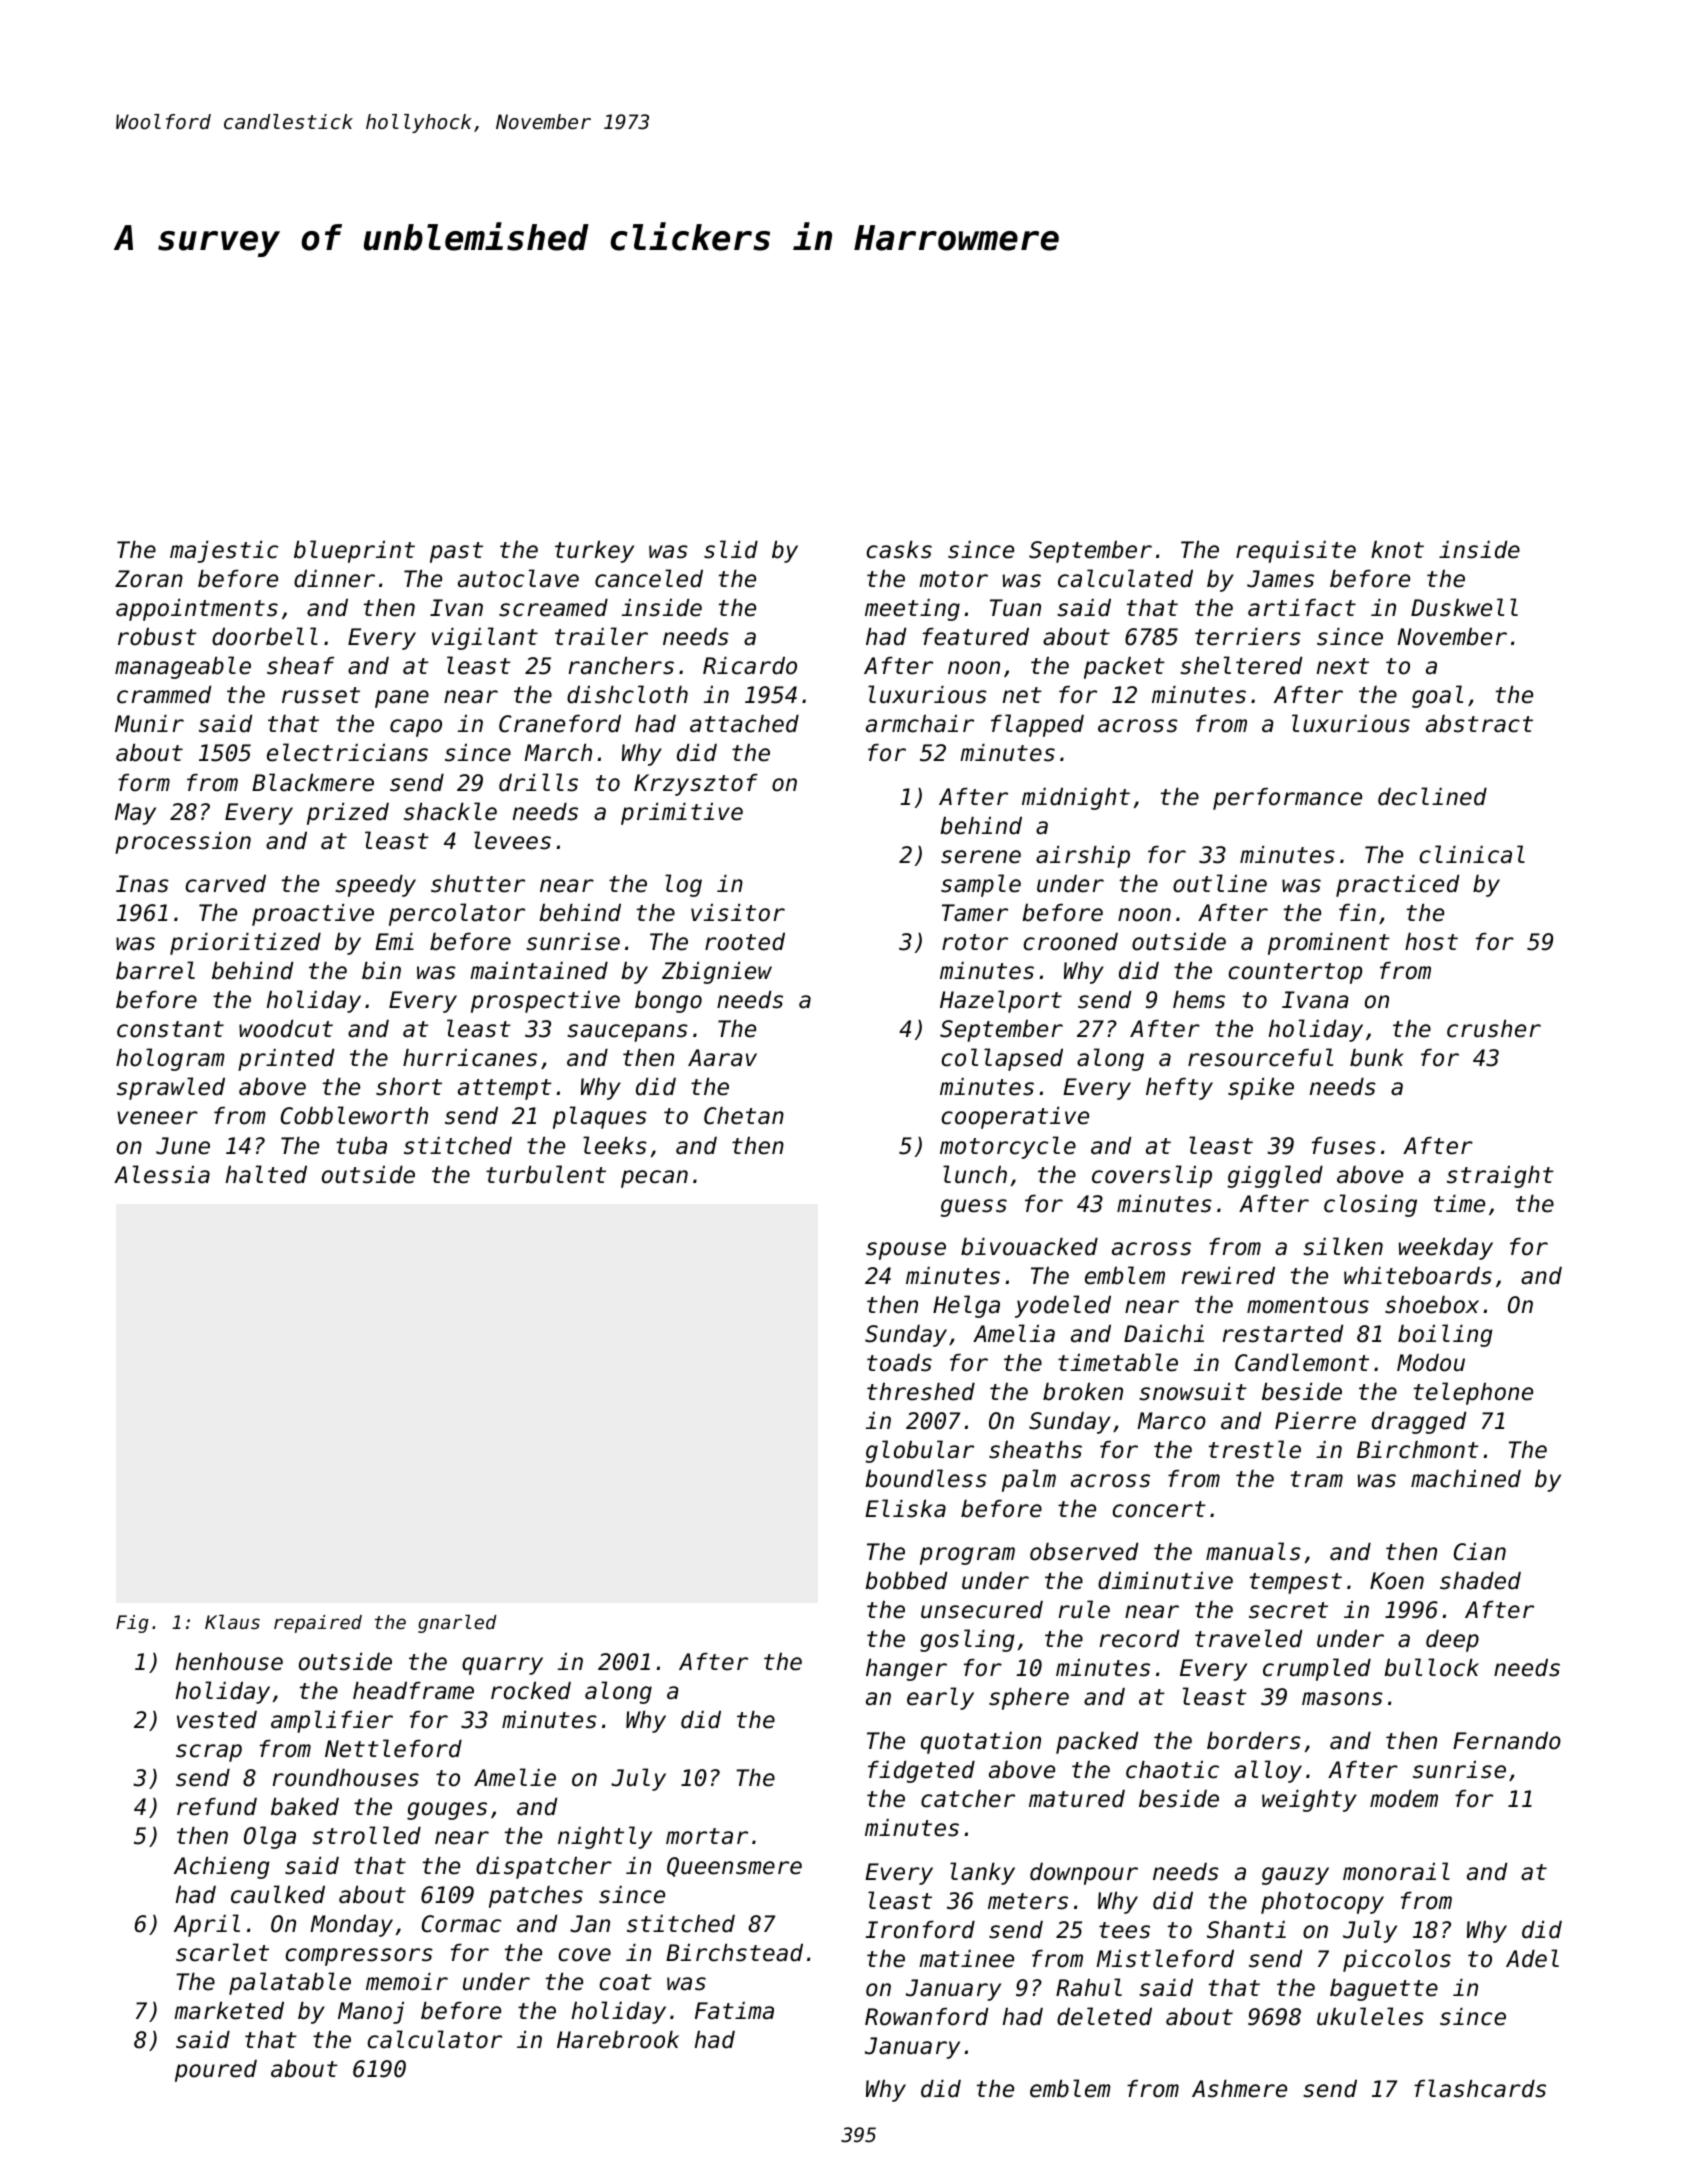 The width and height of the image is (1683, 2178). I want to click on host, so click(1431, 942).
